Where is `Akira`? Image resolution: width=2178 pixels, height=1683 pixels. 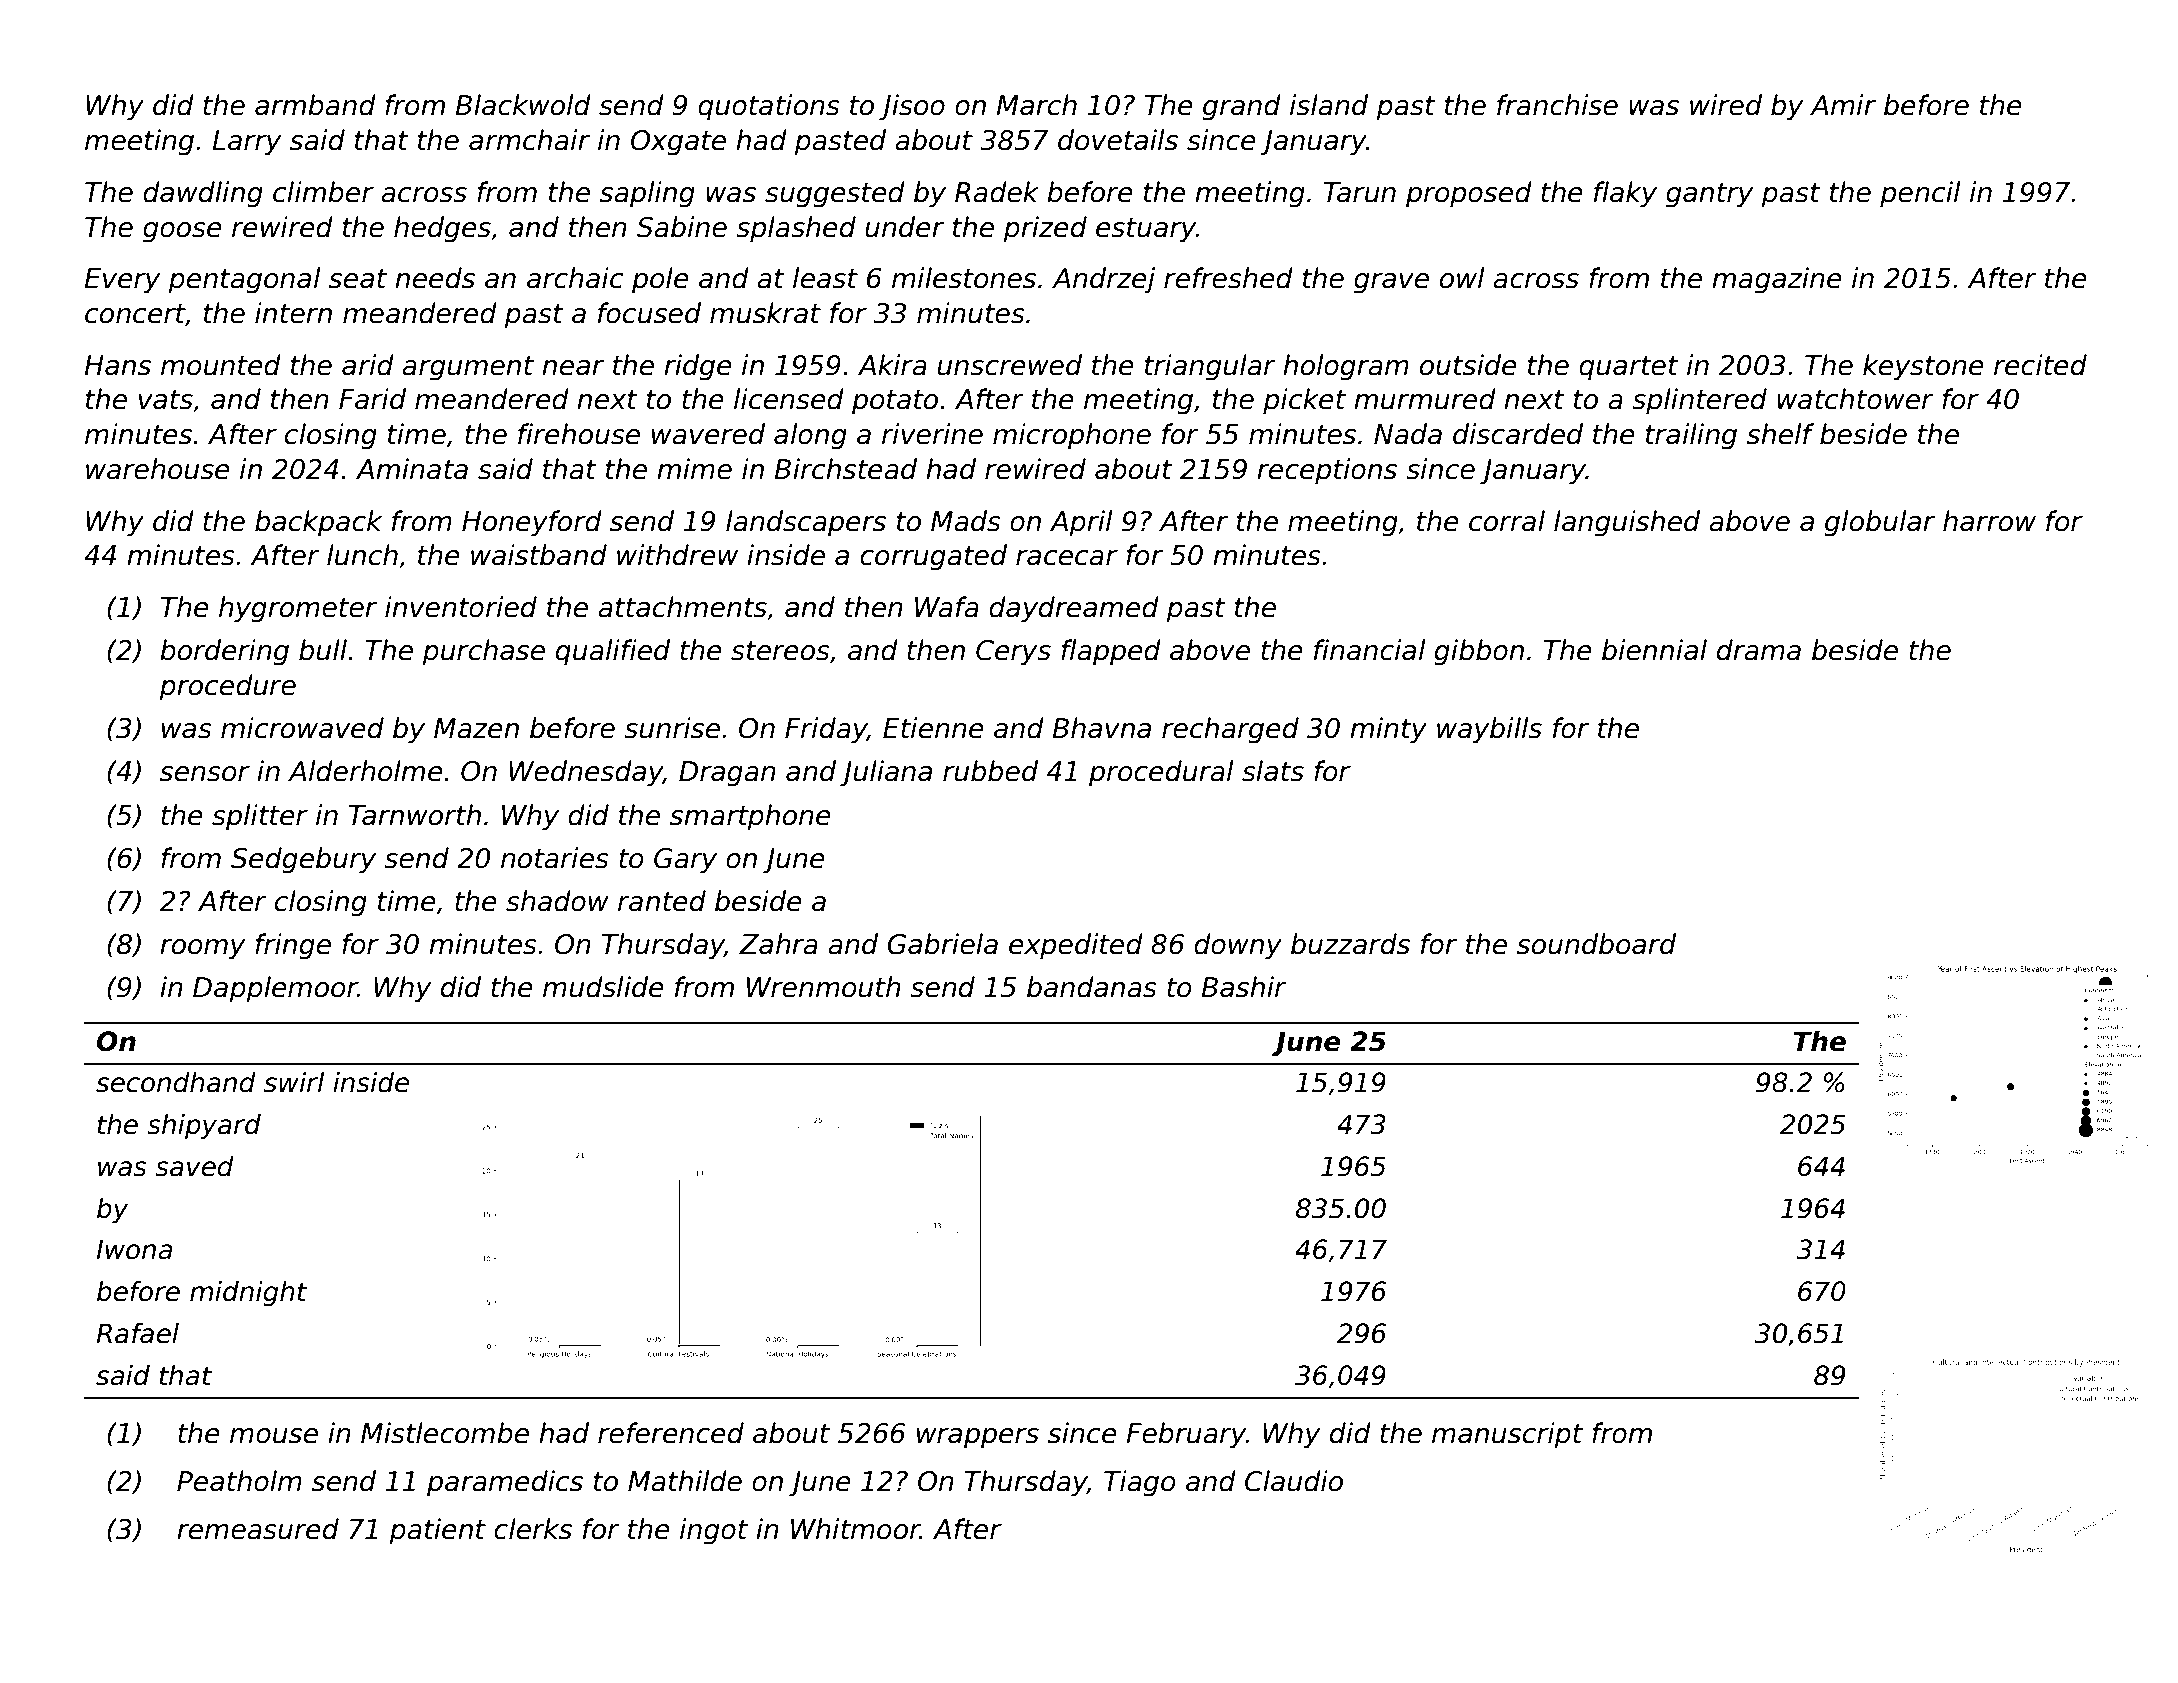
Akira is located at coordinates (892, 365).
